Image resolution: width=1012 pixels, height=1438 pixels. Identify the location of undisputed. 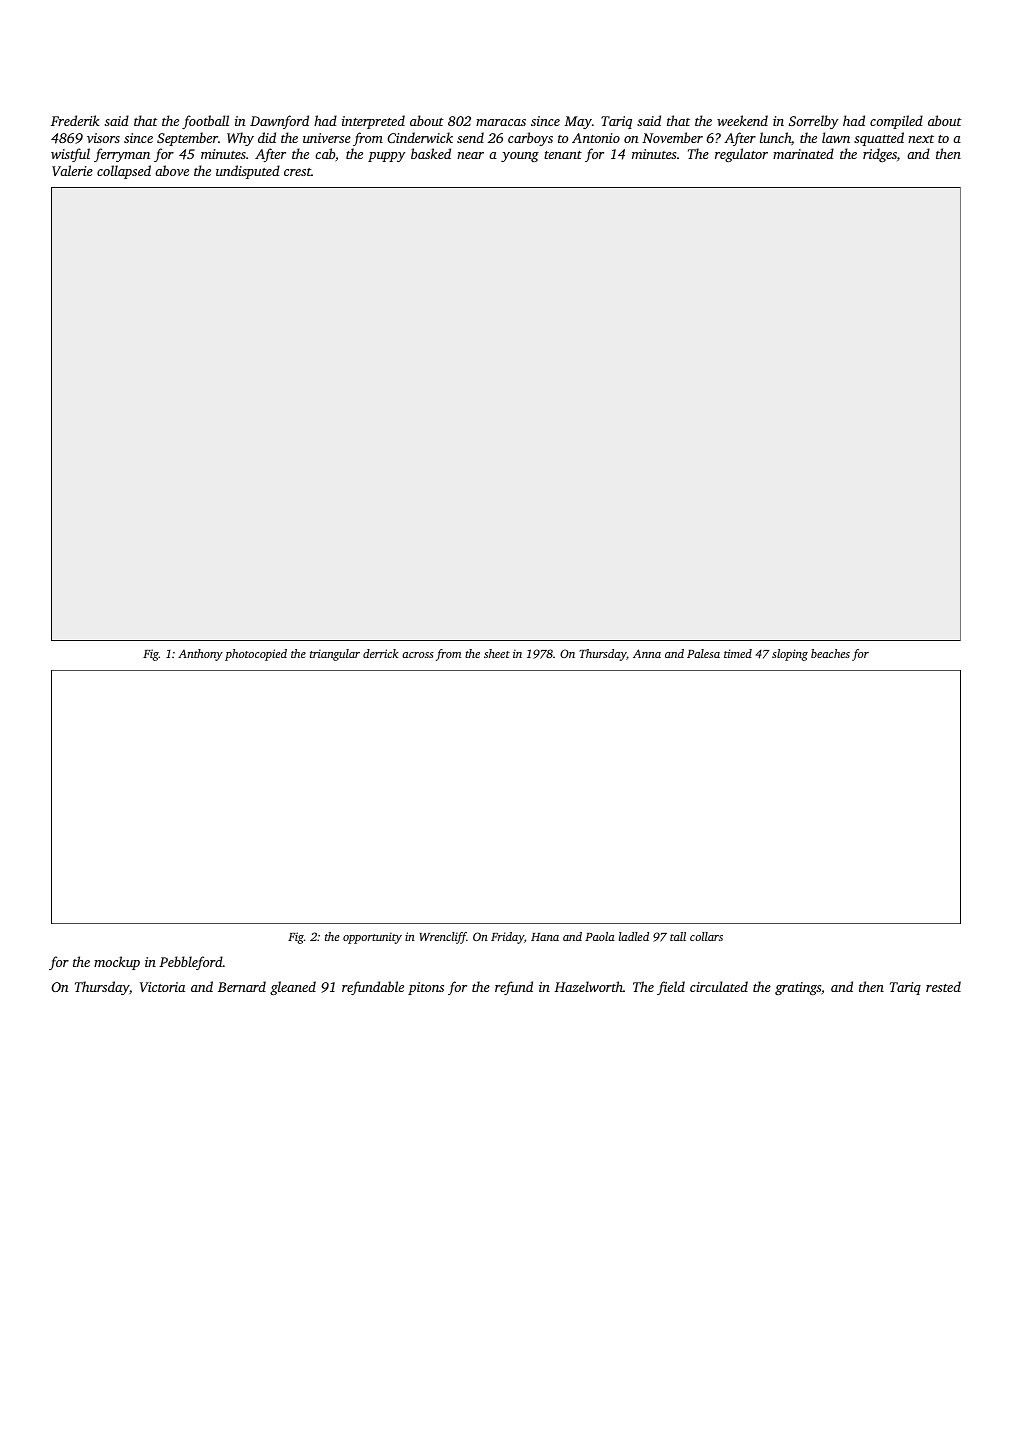
(248, 172).
